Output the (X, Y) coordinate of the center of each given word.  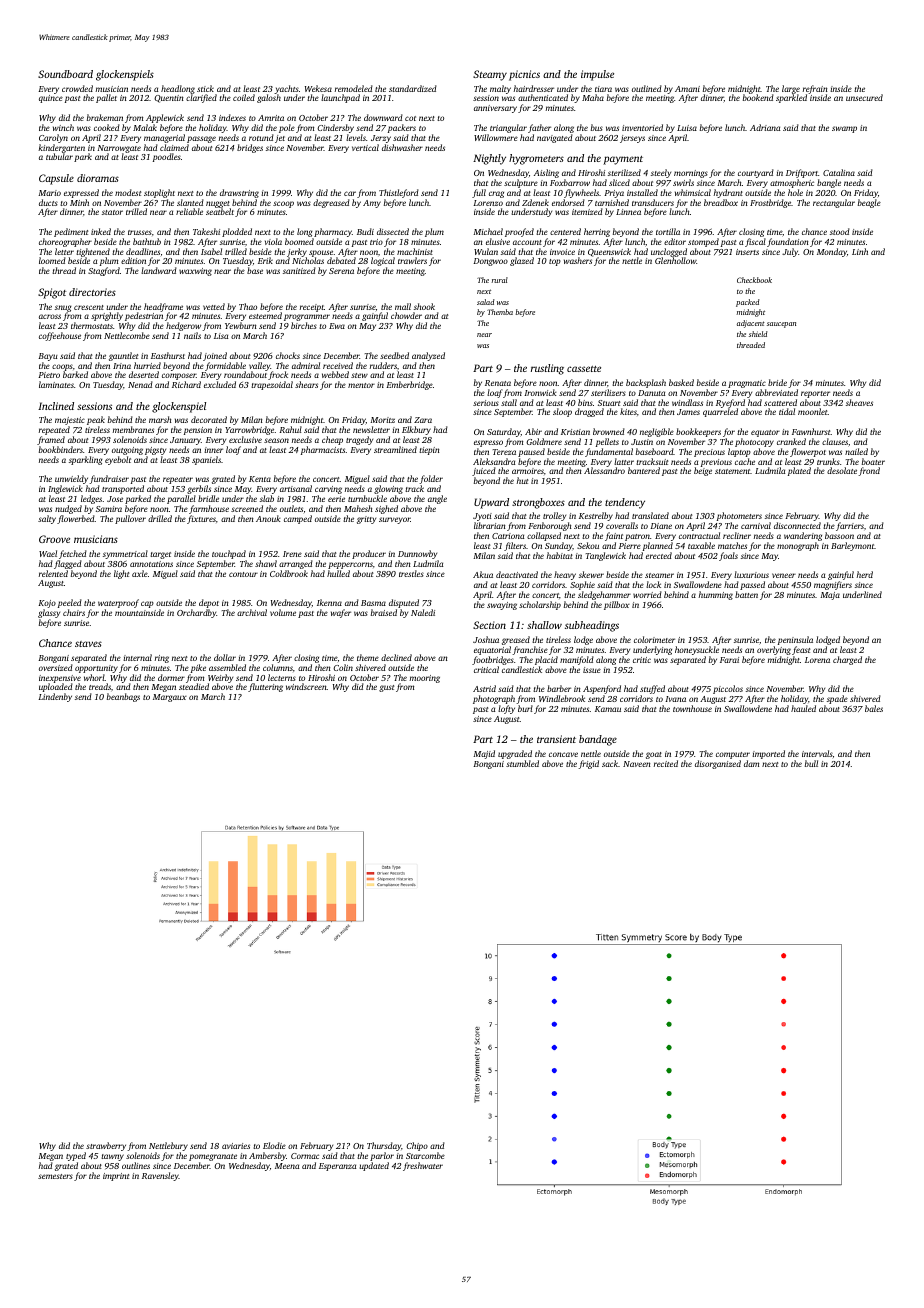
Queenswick (609, 252)
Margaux (170, 698)
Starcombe (425, 1155)
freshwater (423, 1166)
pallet (106, 98)
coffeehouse (60, 336)
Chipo (417, 1146)
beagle (869, 203)
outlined (647, 88)
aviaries (236, 1146)
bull (811, 763)
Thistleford (399, 193)
